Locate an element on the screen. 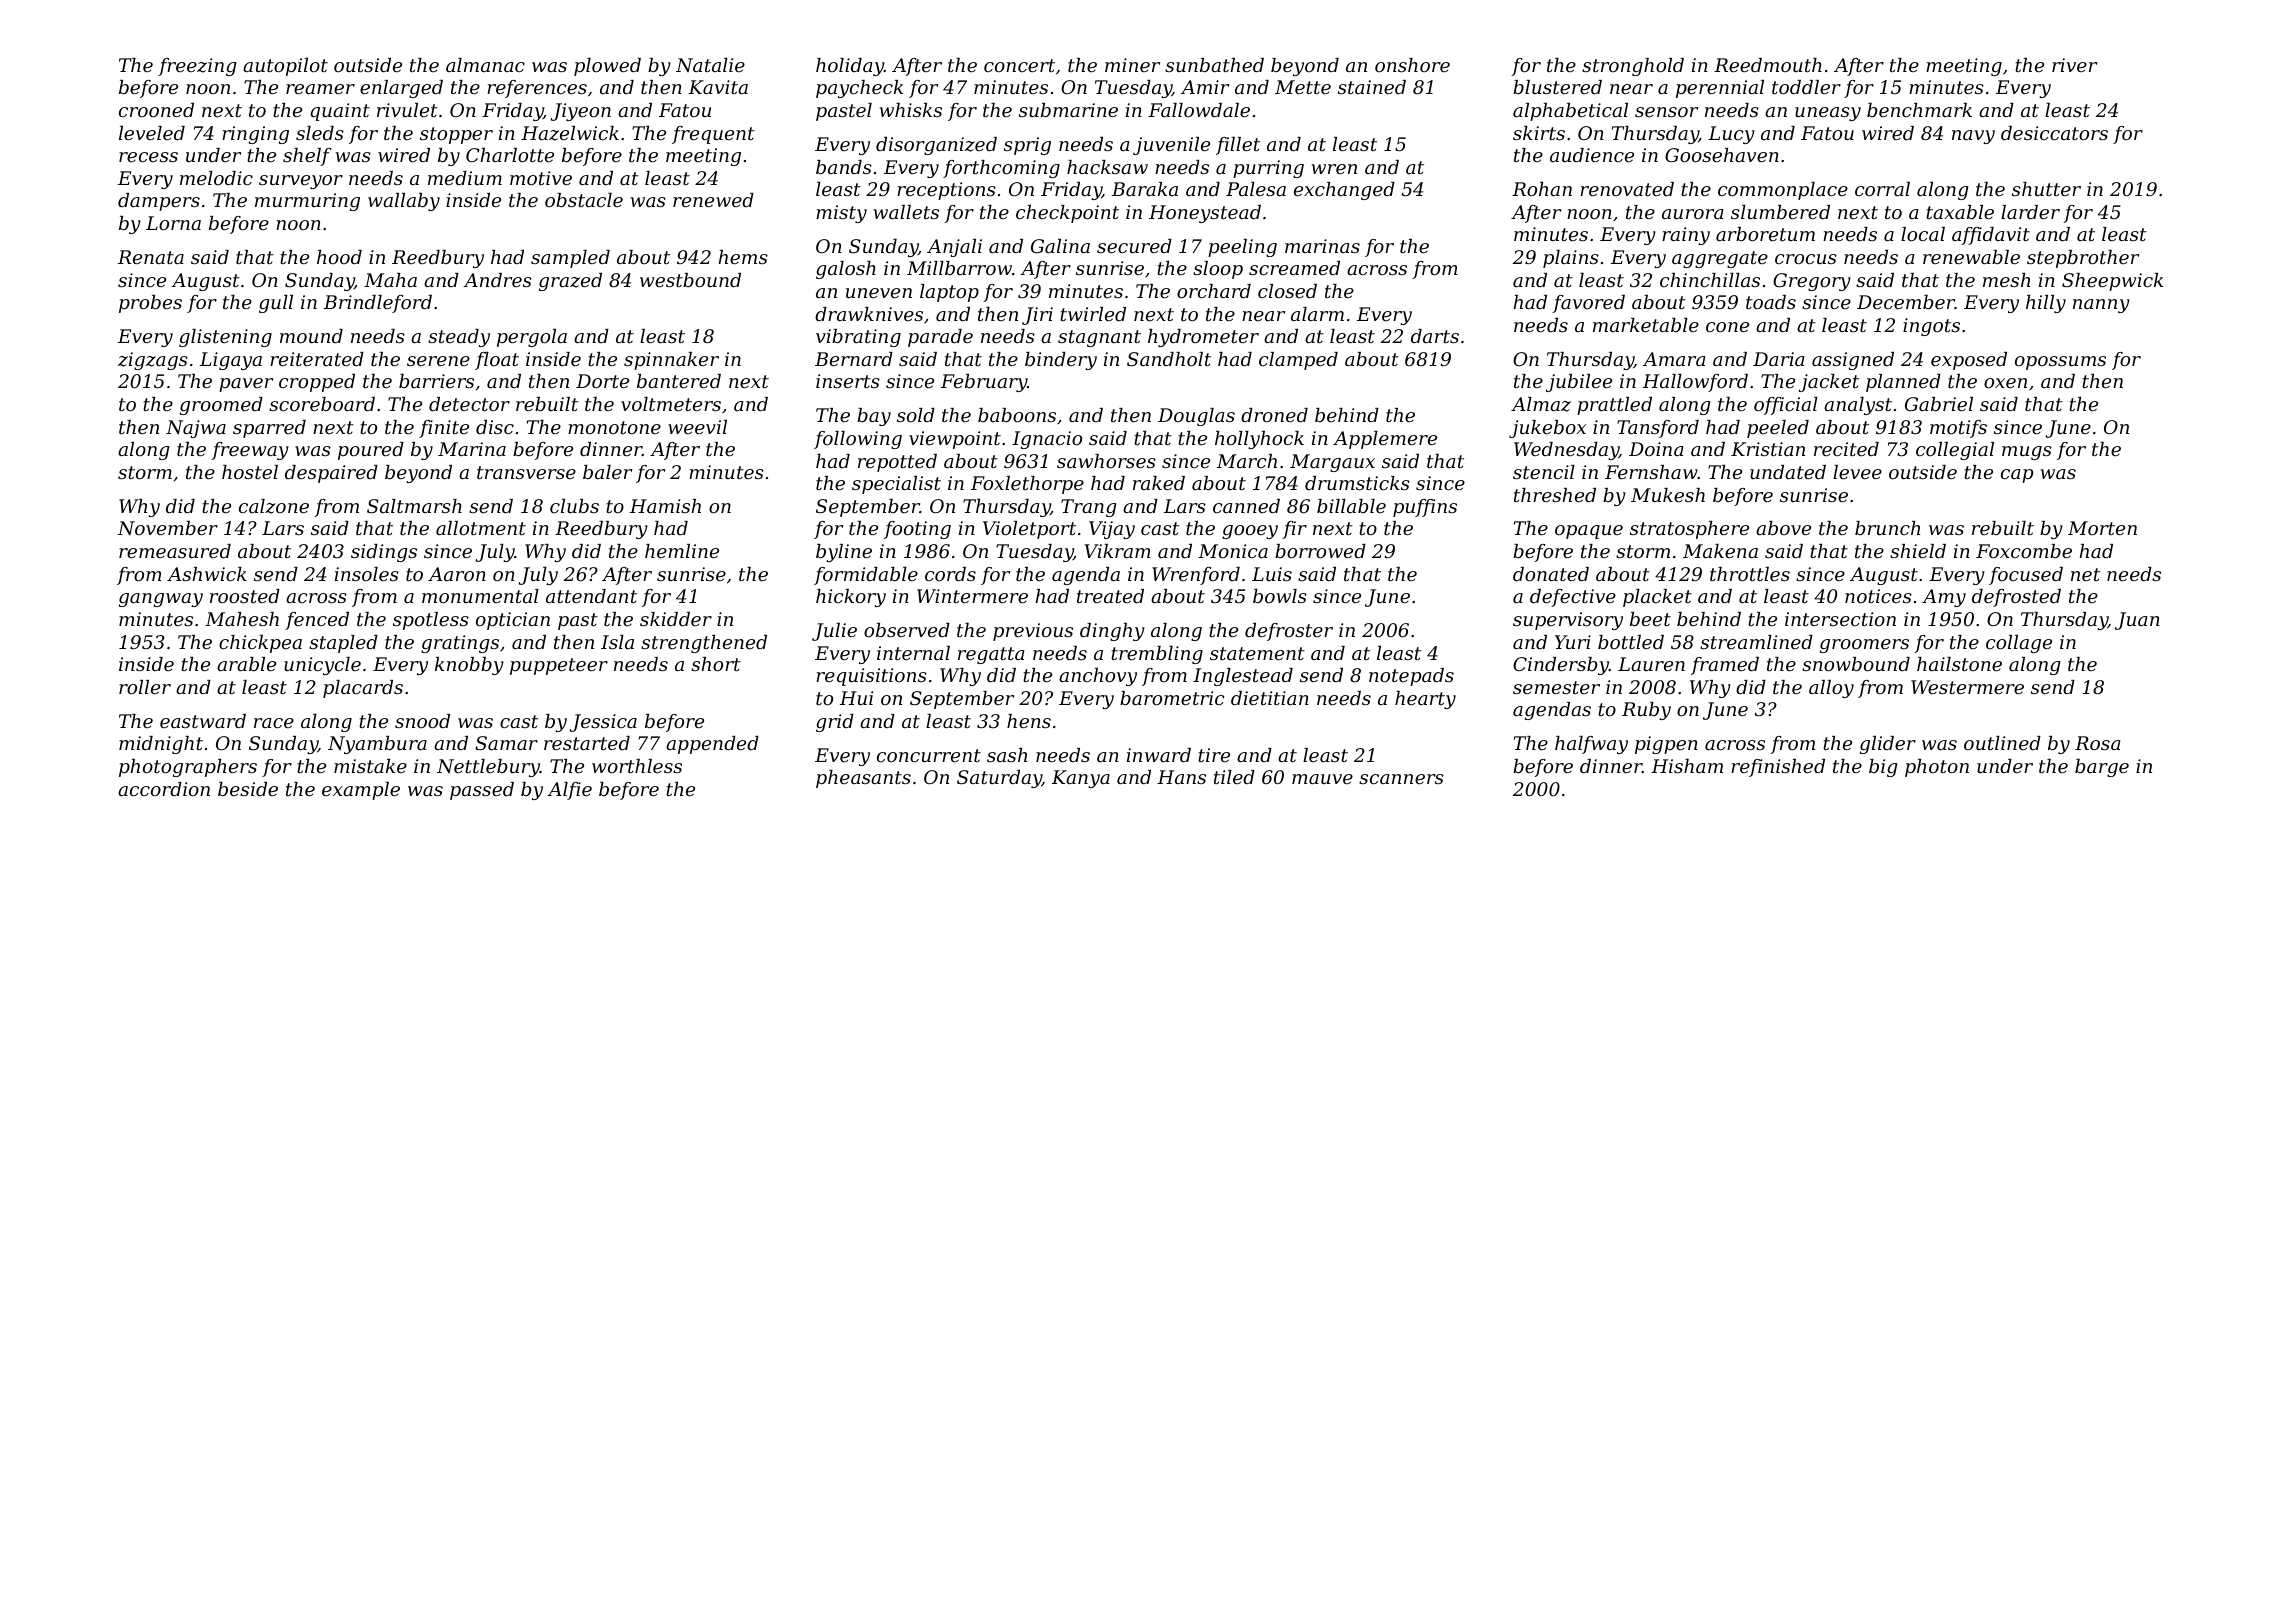 This screenshot has width=2283, height=1614. brunch is located at coordinates (1887, 528).
